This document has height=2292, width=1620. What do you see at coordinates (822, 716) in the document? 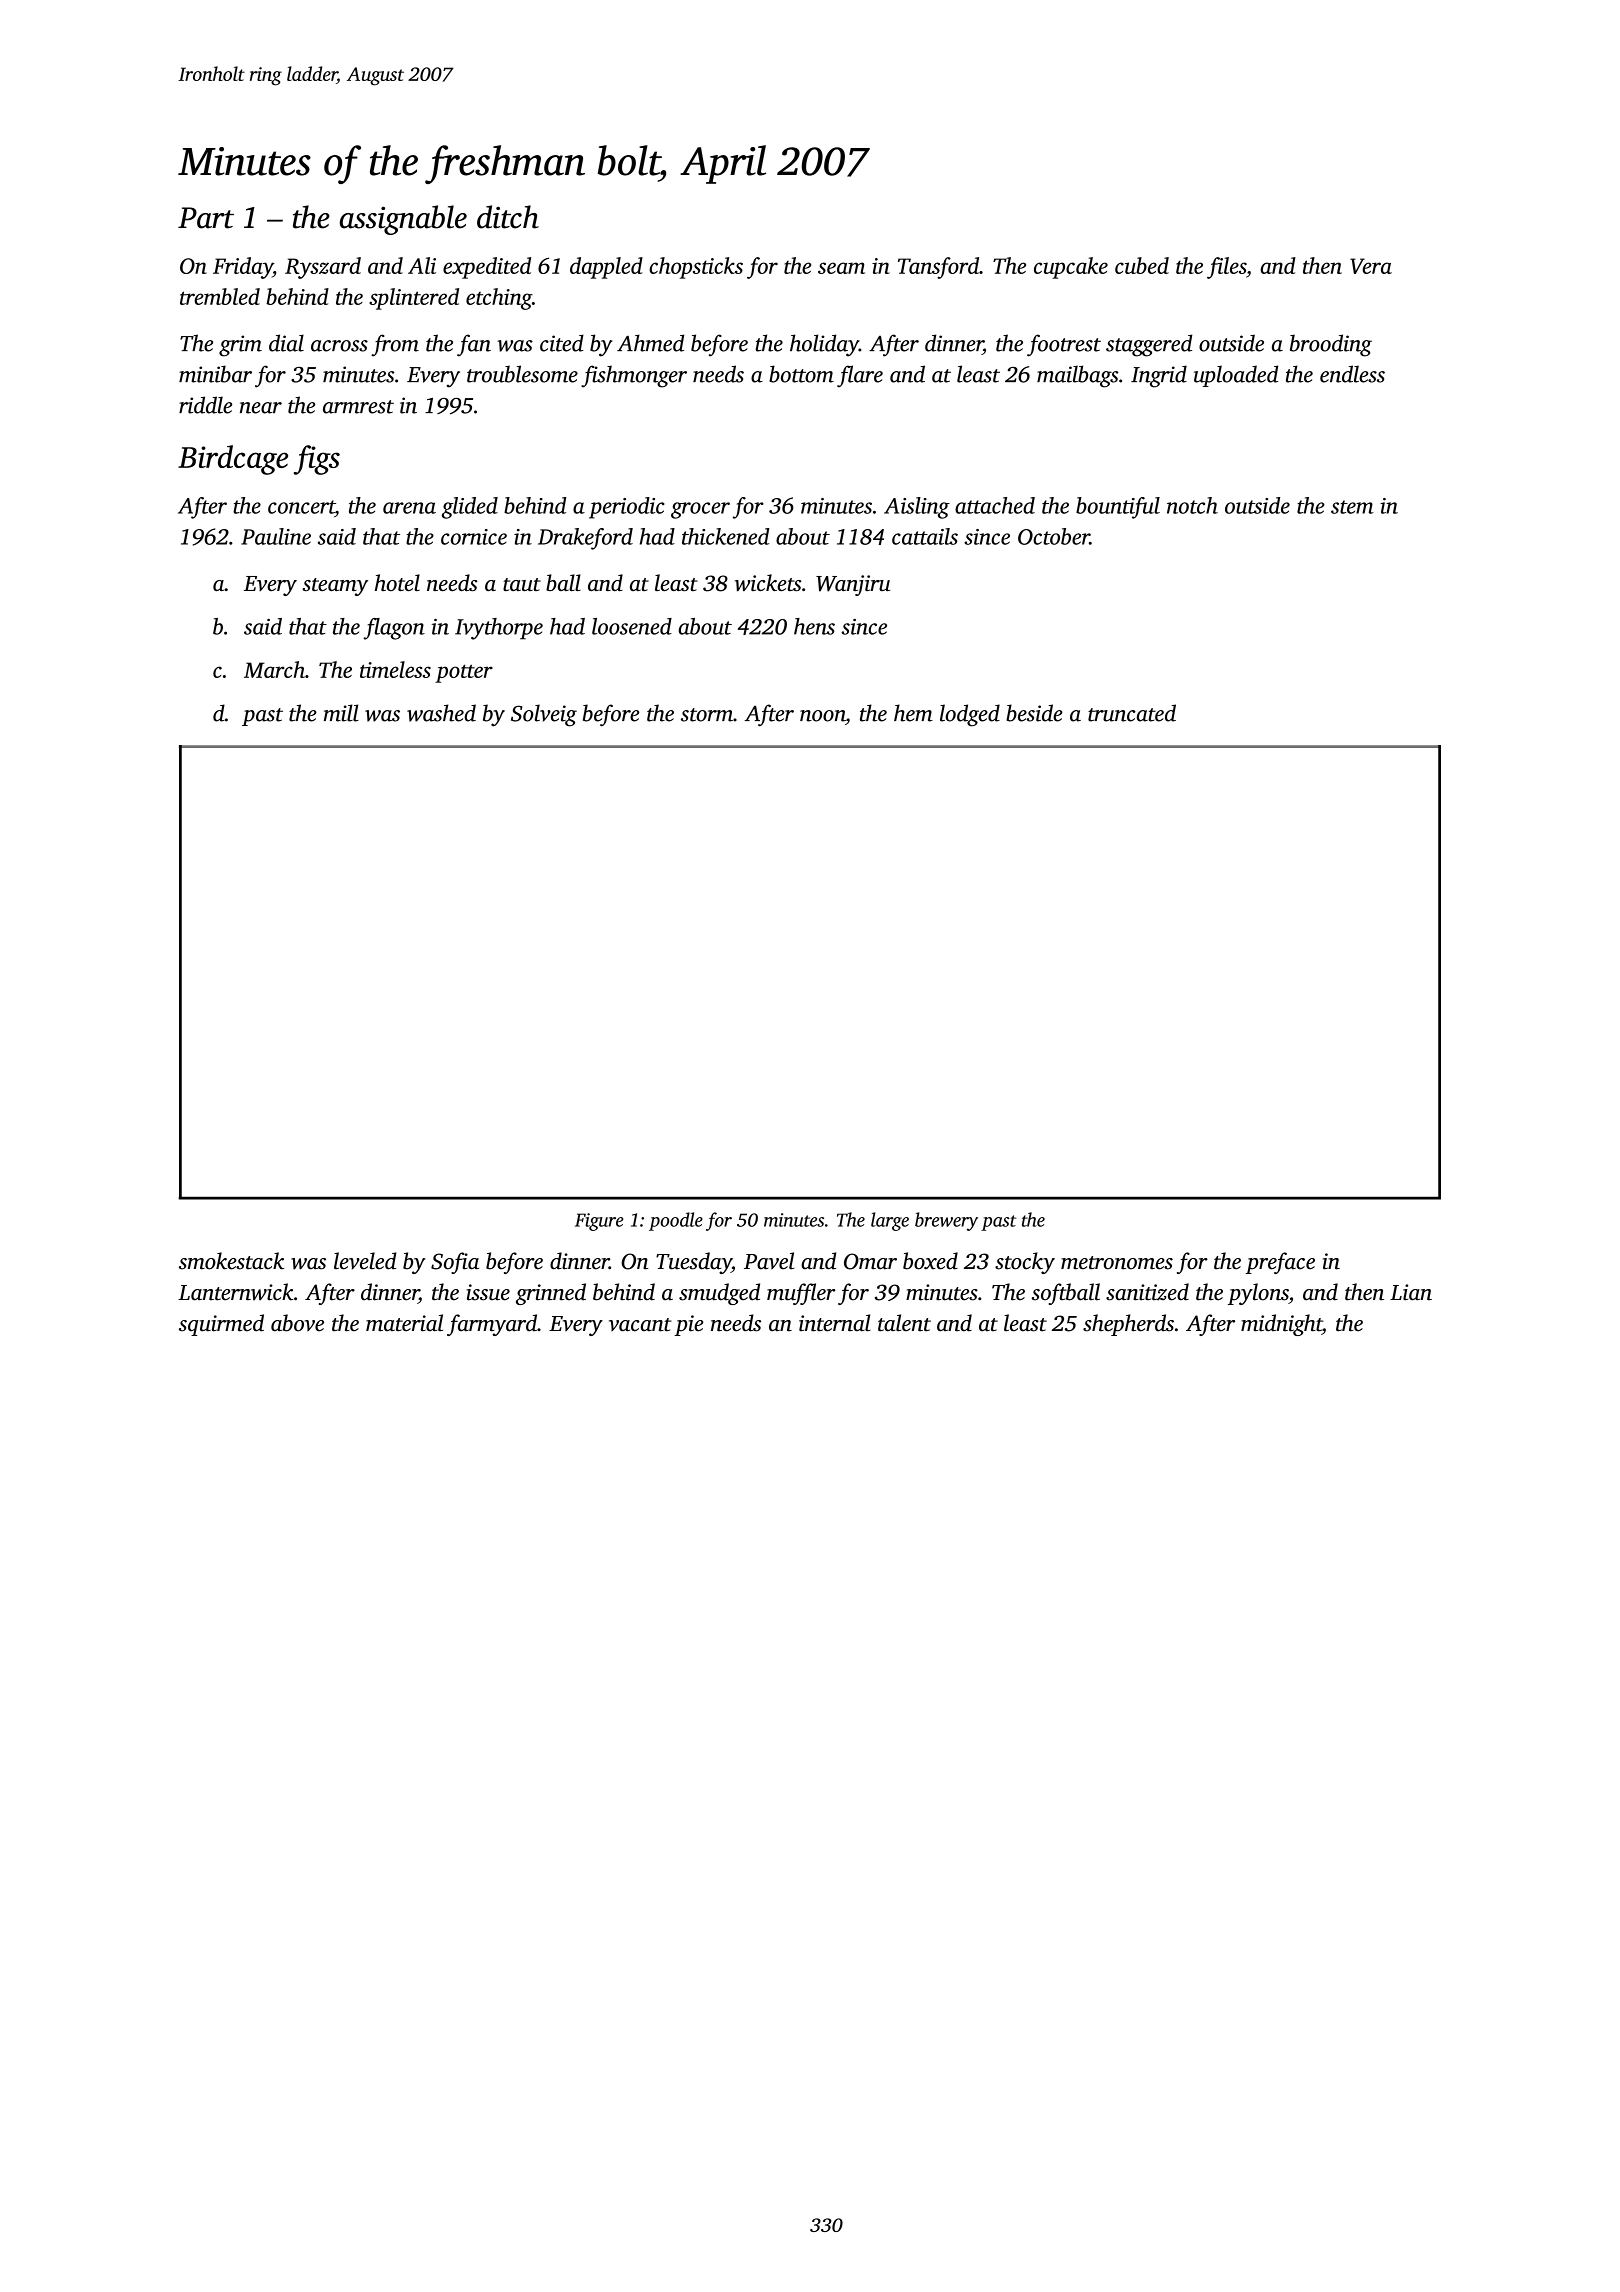
I see `noon` at bounding box center [822, 716].
